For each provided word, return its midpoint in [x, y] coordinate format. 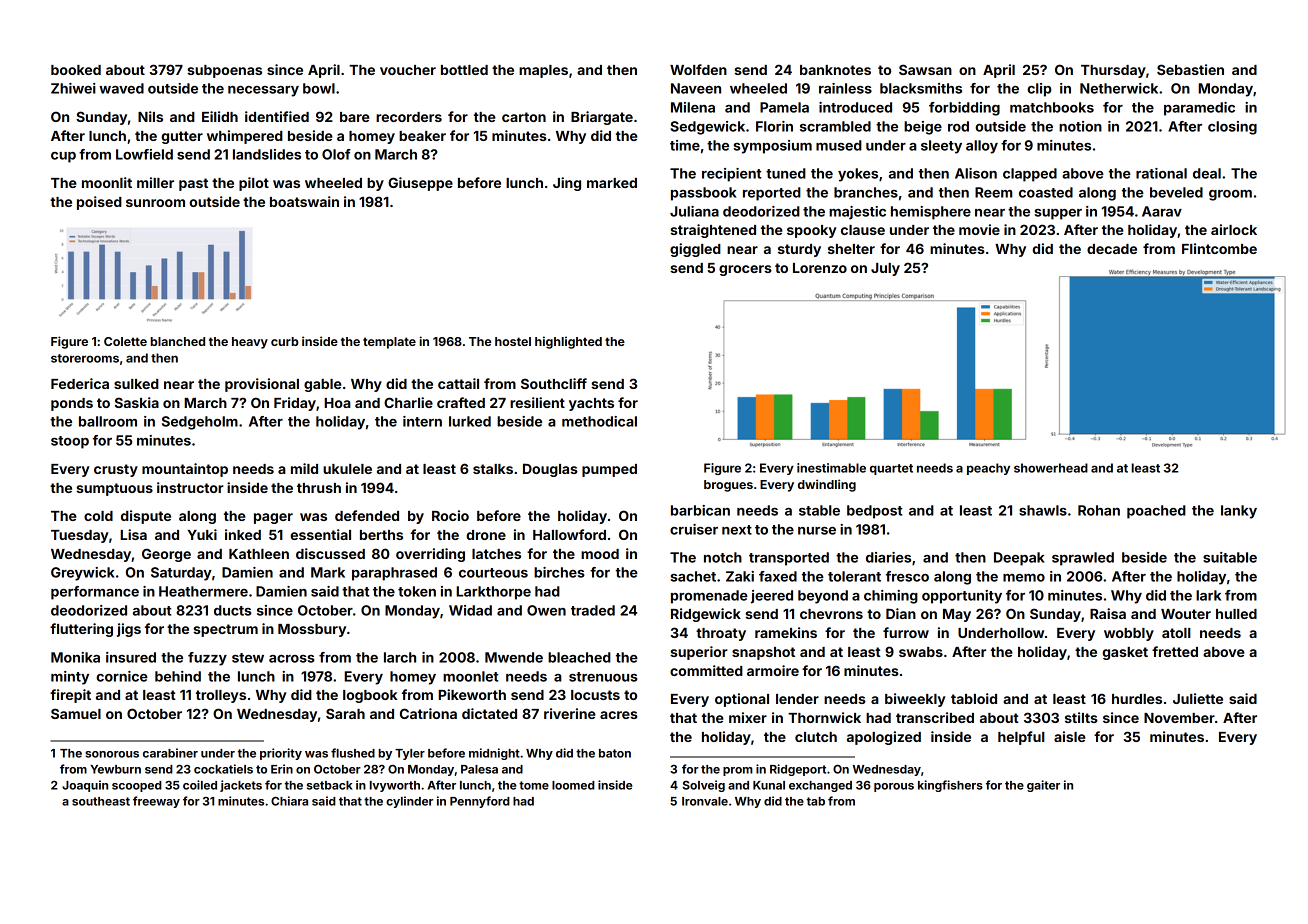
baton [615, 753]
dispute [146, 517]
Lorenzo [820, 268]
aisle [1070, 736]
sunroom [155, 203]
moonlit [107, 182]
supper [1058, 214]
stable [819, 510]
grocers [745, 270]
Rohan [1099, 510]
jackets [241, 786]
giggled [695, 250]
